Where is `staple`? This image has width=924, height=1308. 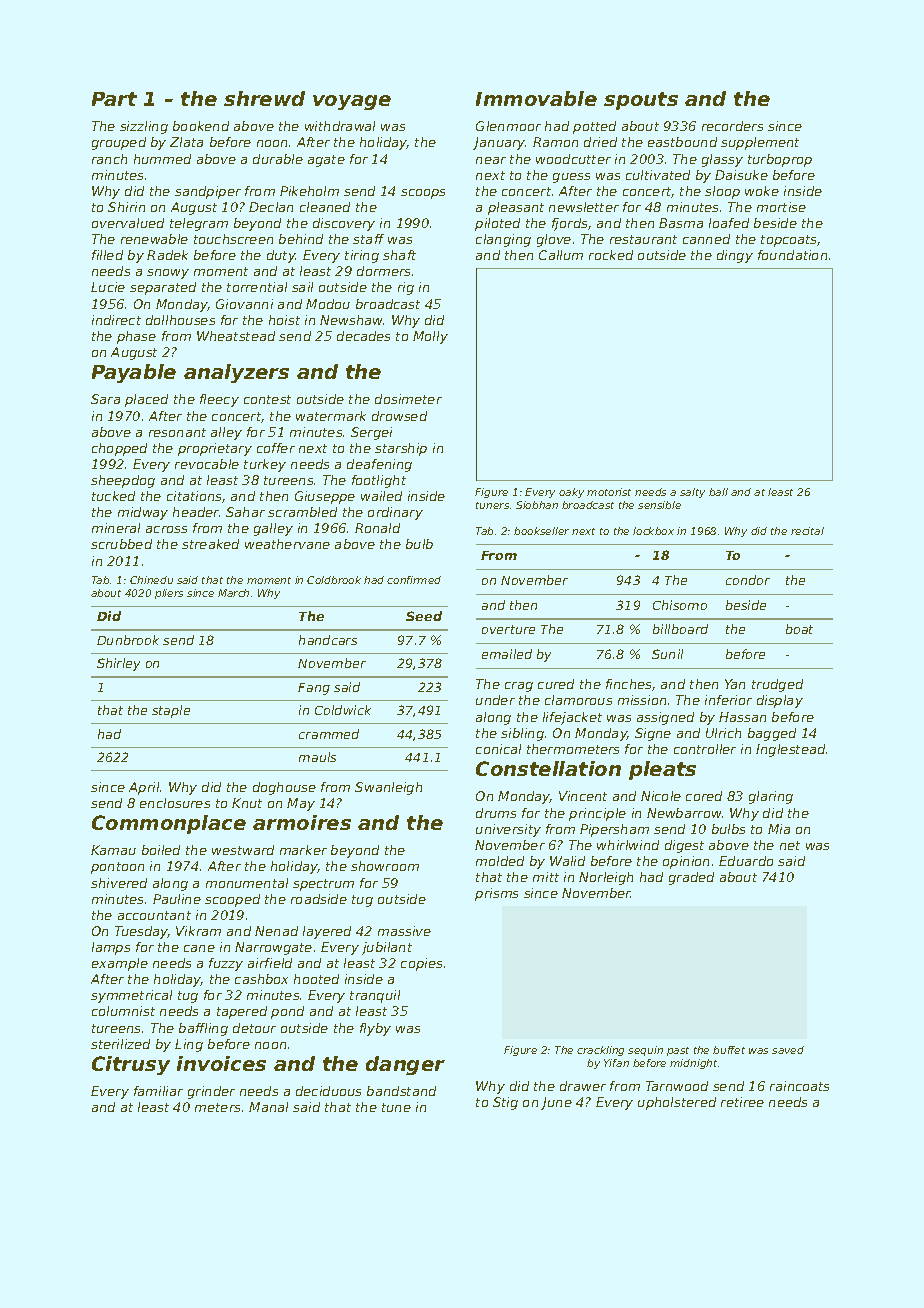 staple is located at coordinates (171, 711).
